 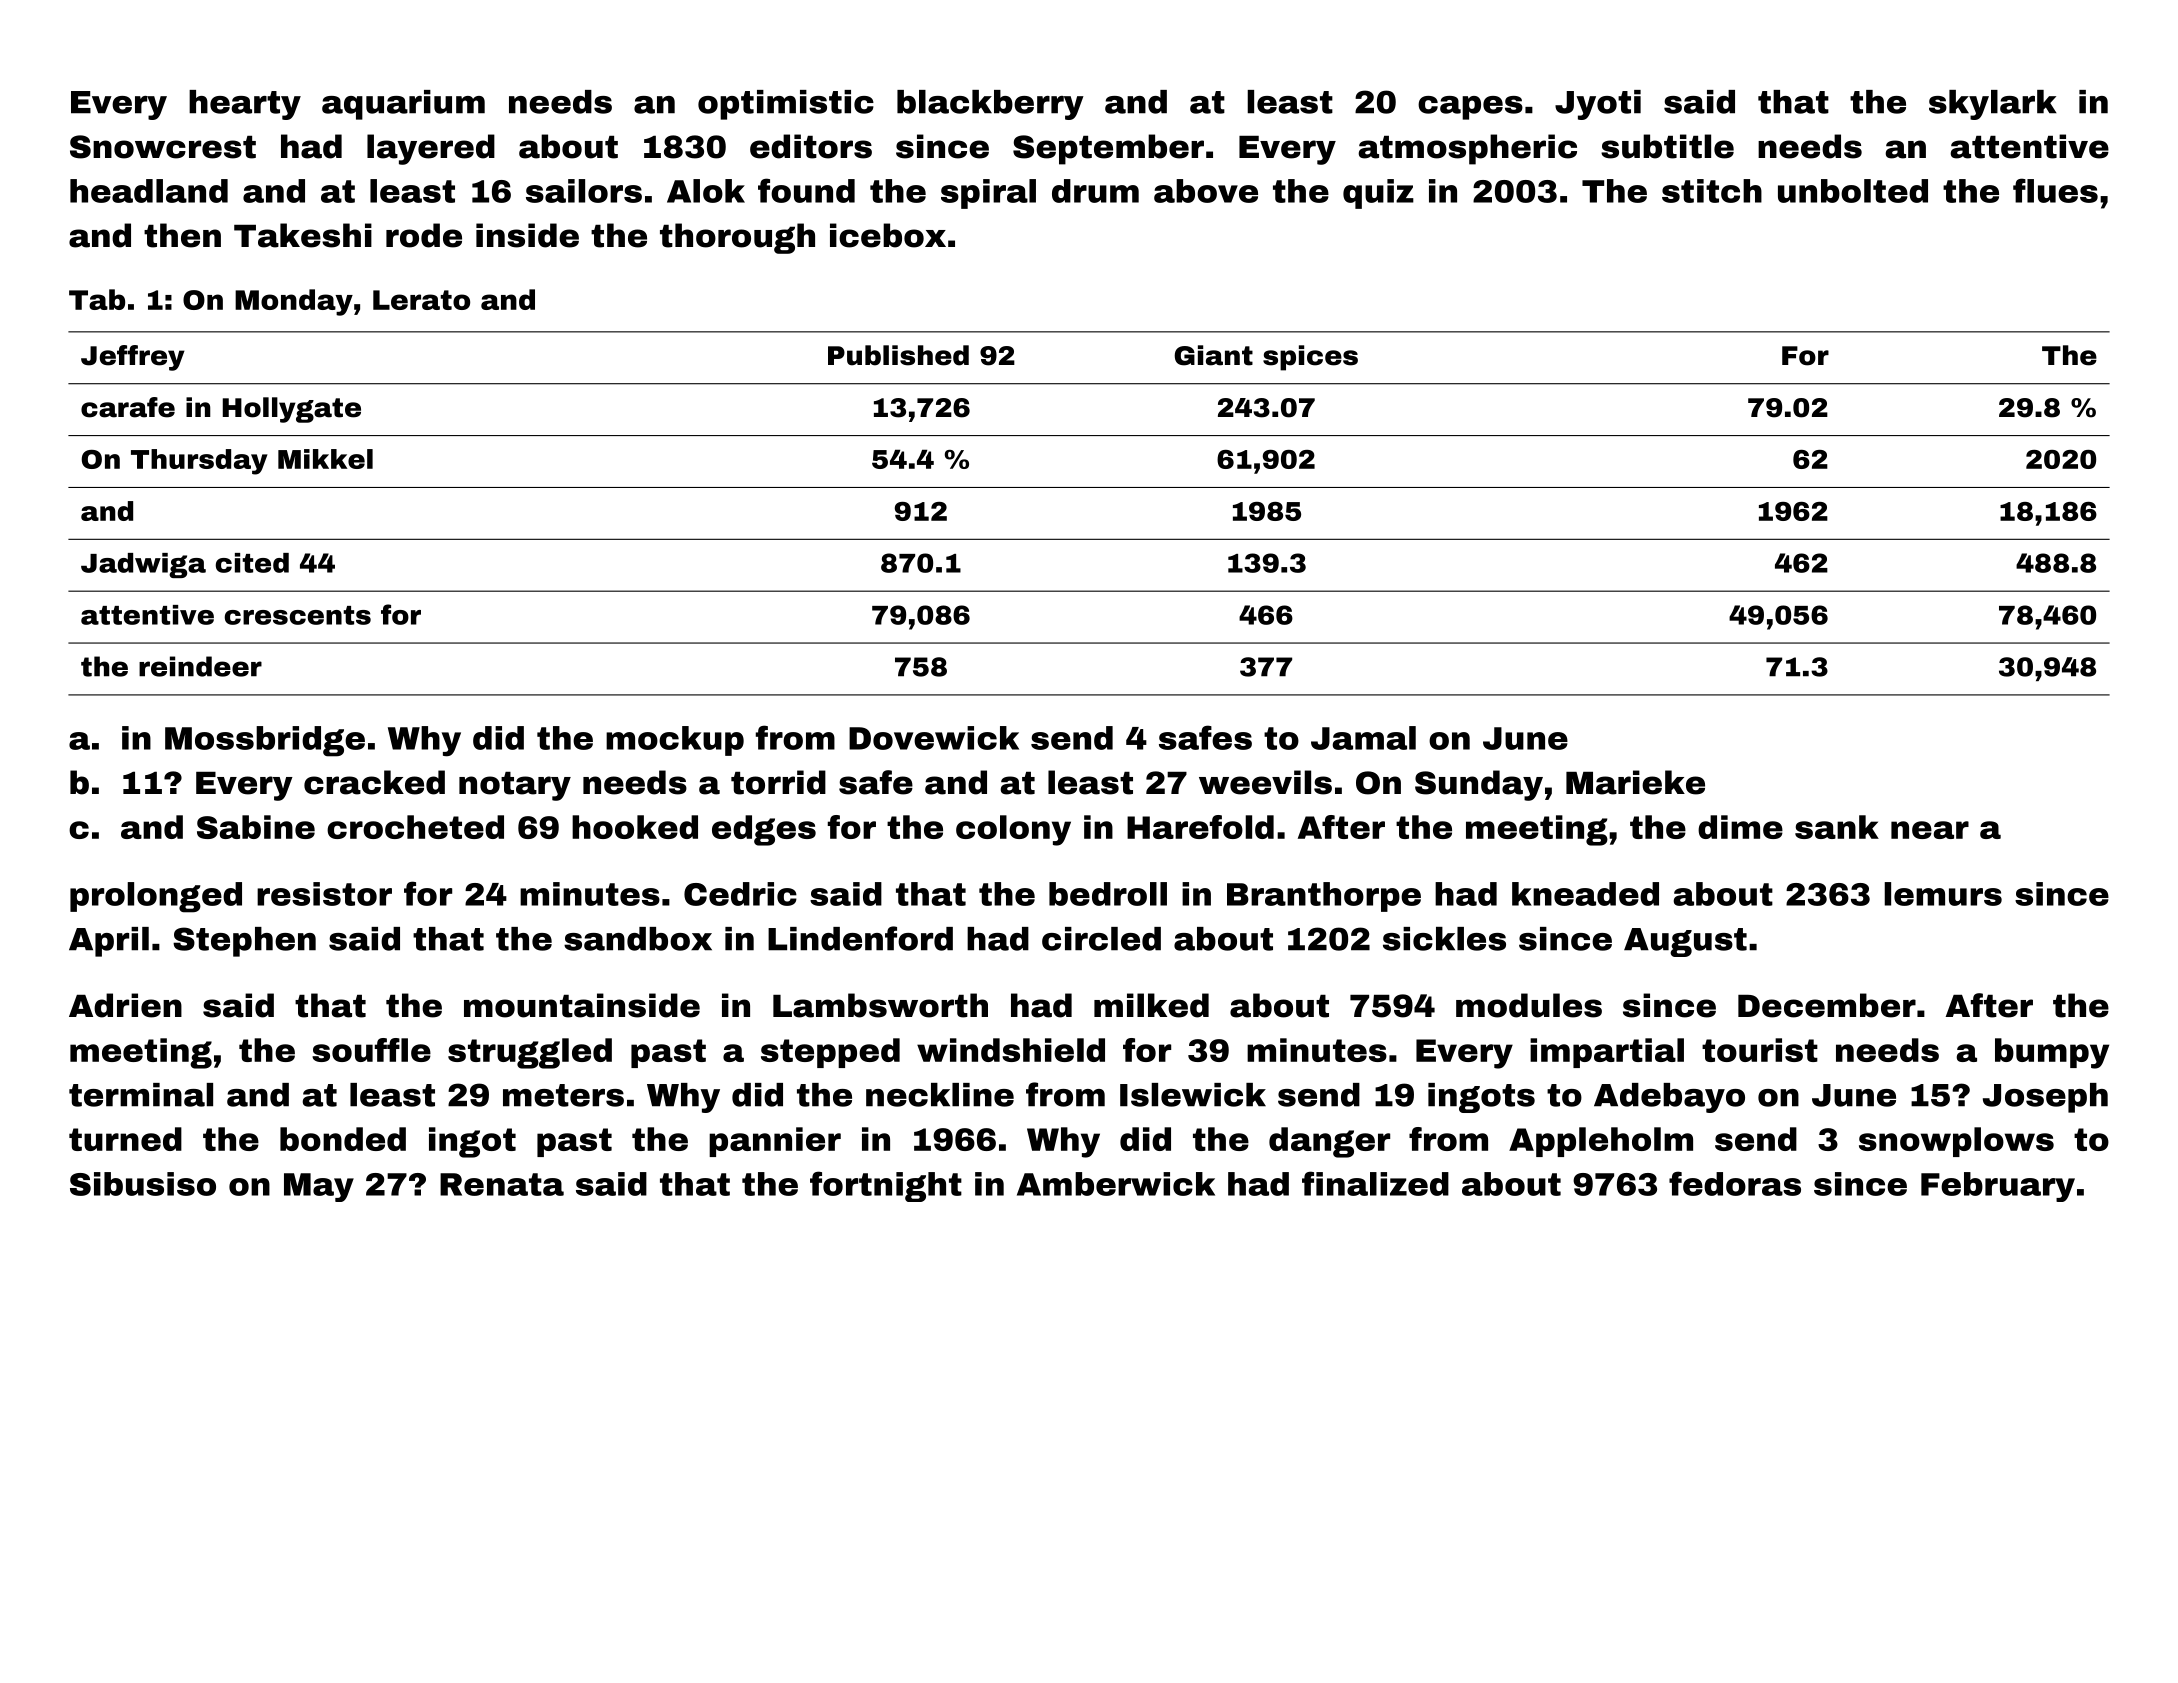 What do you see at coordinates (1108, 149) in the screenshot?
I see `September` at bounding box center [1108, 149].
